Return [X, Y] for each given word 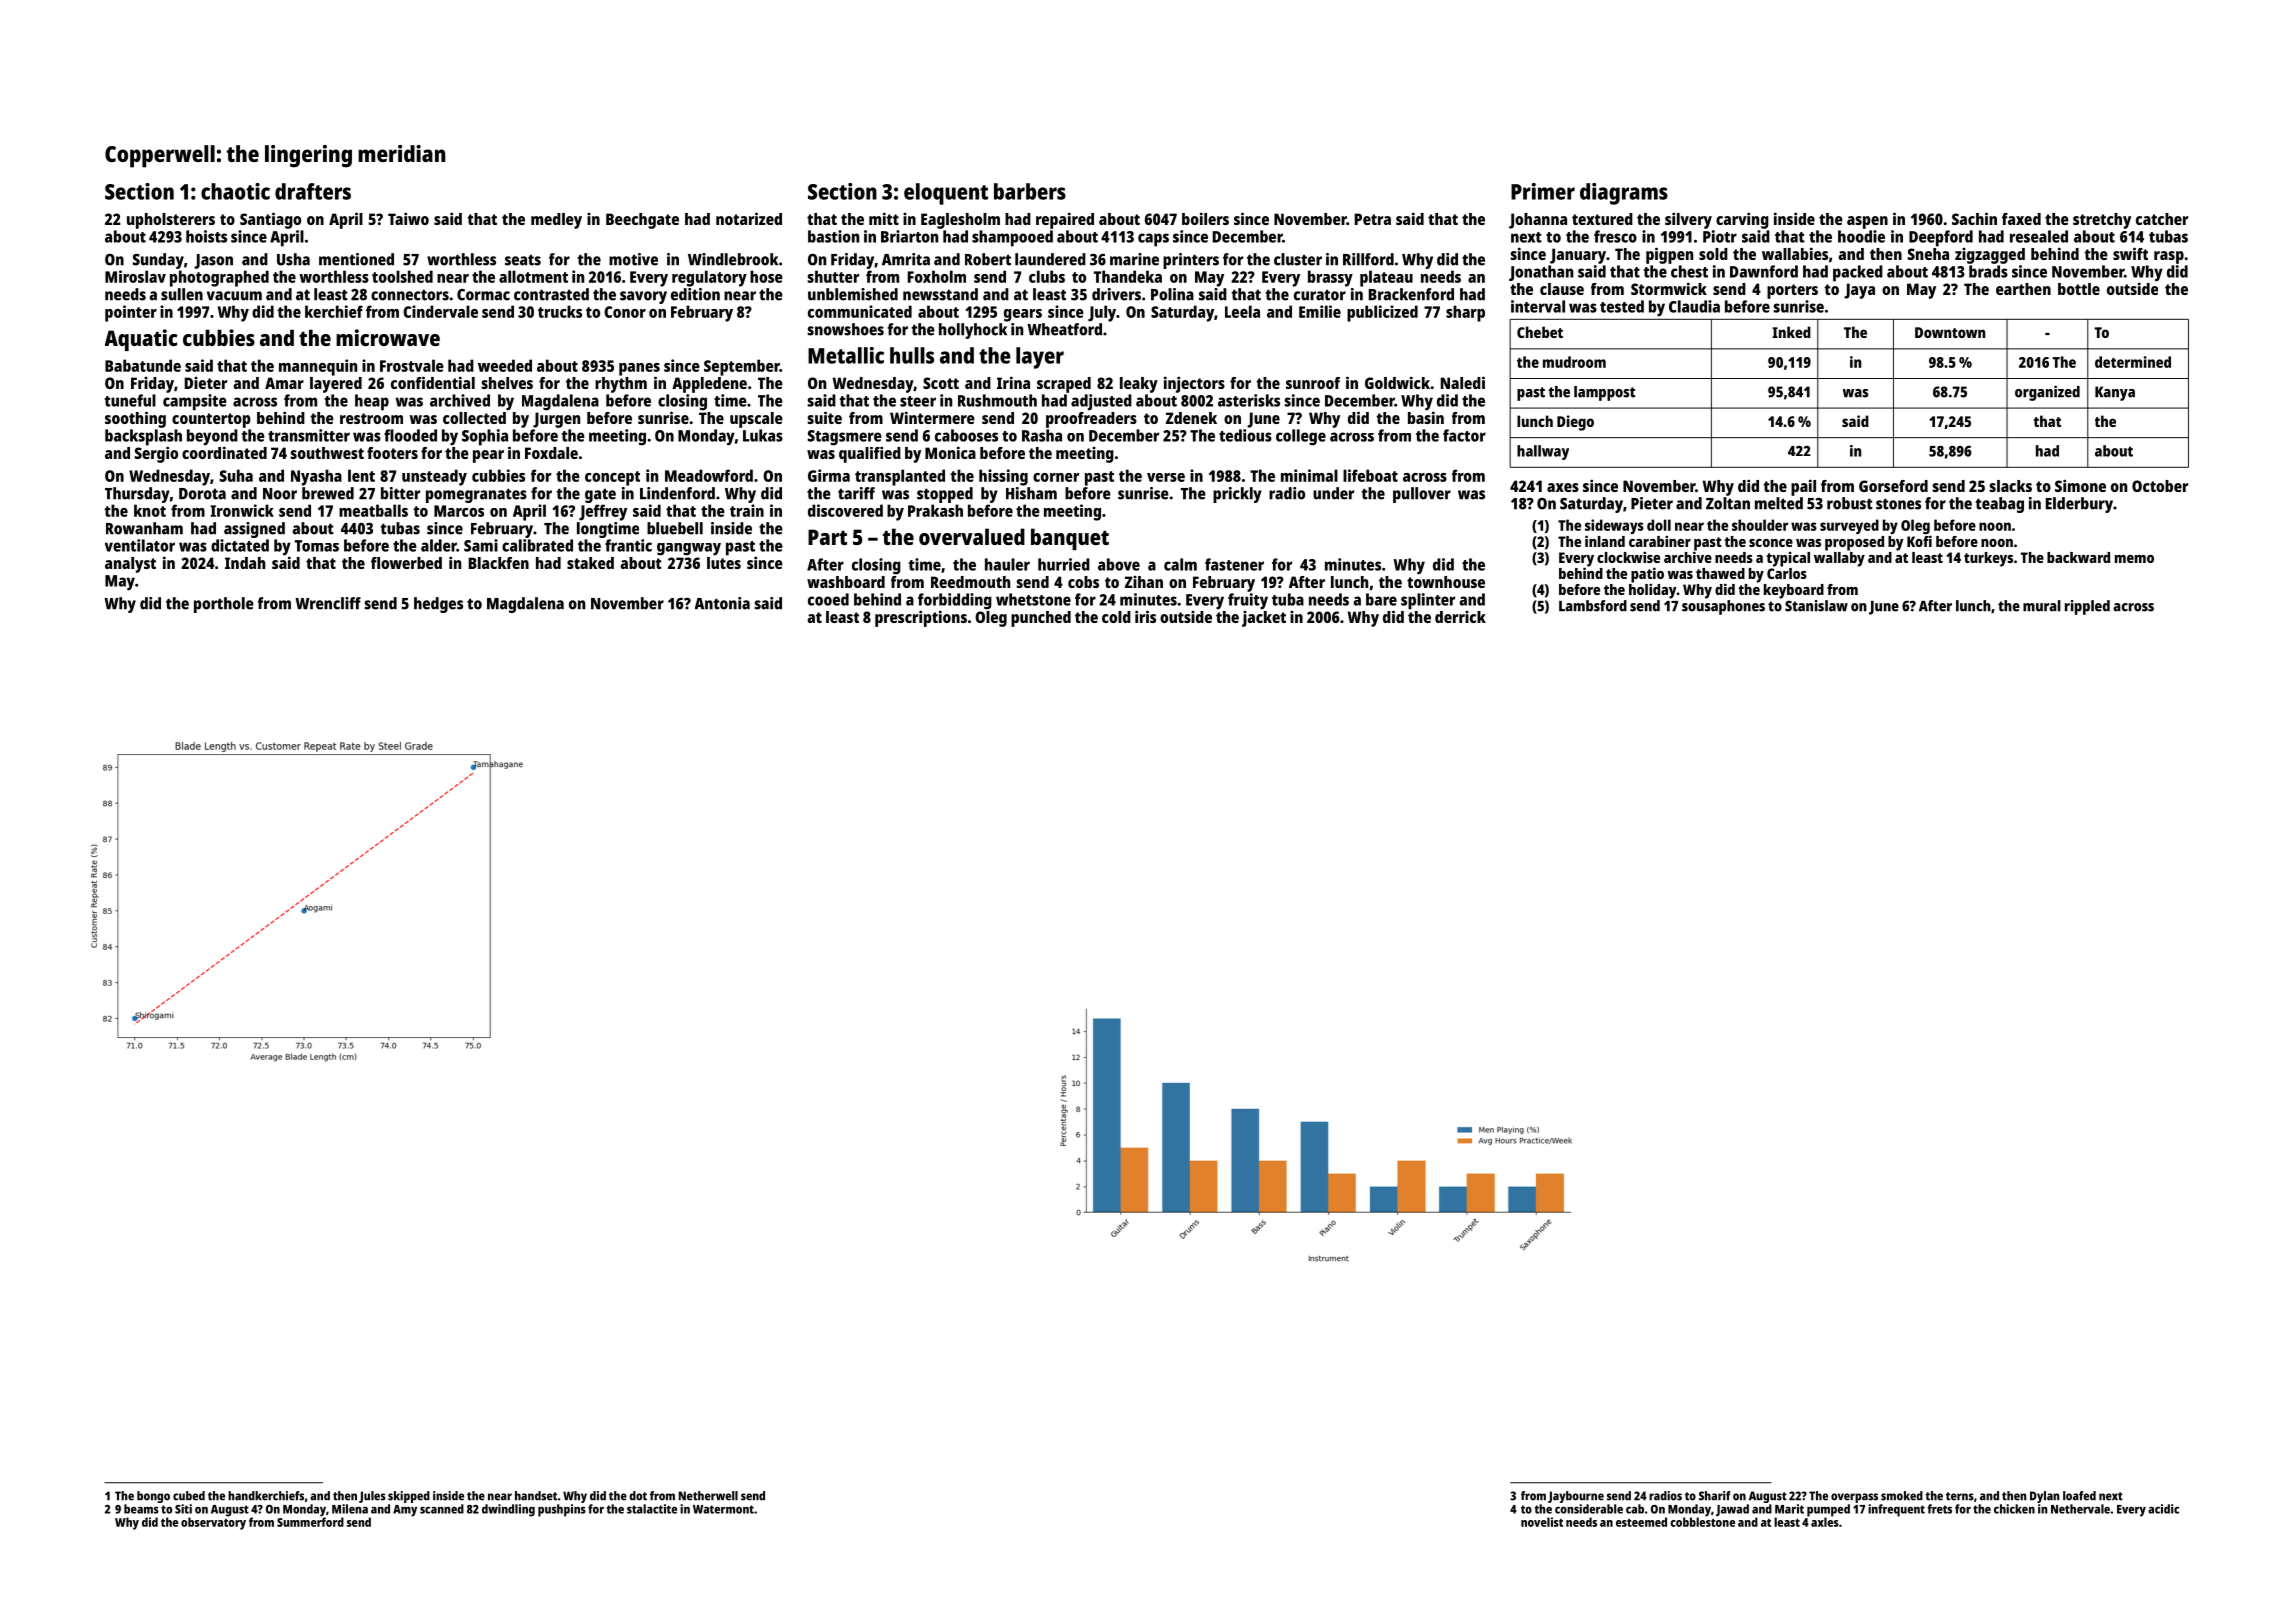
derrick [1460, 617]
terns [1960, 1496]
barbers [1030, 191]
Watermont [723, 1509]
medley [556, 221]
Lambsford [1593, 606]
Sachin [1974, 218]
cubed [189, 1496]
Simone [2080, 485]
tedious [1245, 435]
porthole [224, 605]
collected [474, 418]
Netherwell [708, 1496]
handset [536, 1496]
